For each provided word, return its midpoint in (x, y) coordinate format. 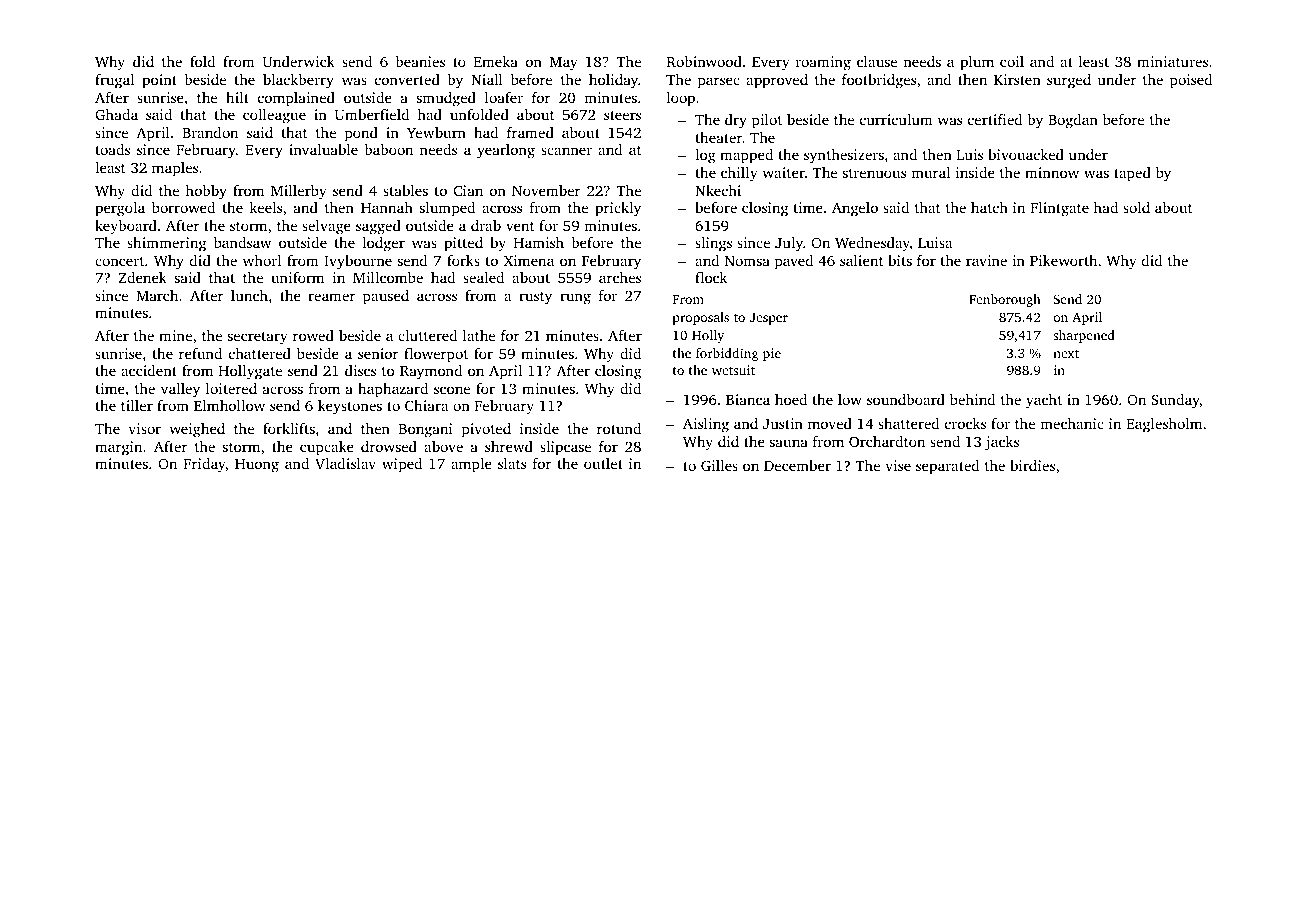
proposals (701, 318)
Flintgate (1059, 209)
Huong (257, 466)
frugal (114, 81)
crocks (965, 423)
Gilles (719, 465)
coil (1012, 61)
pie (772, 354)
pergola (120, 209)
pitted (463, 244)
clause (877, 61)
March (157, 295)
